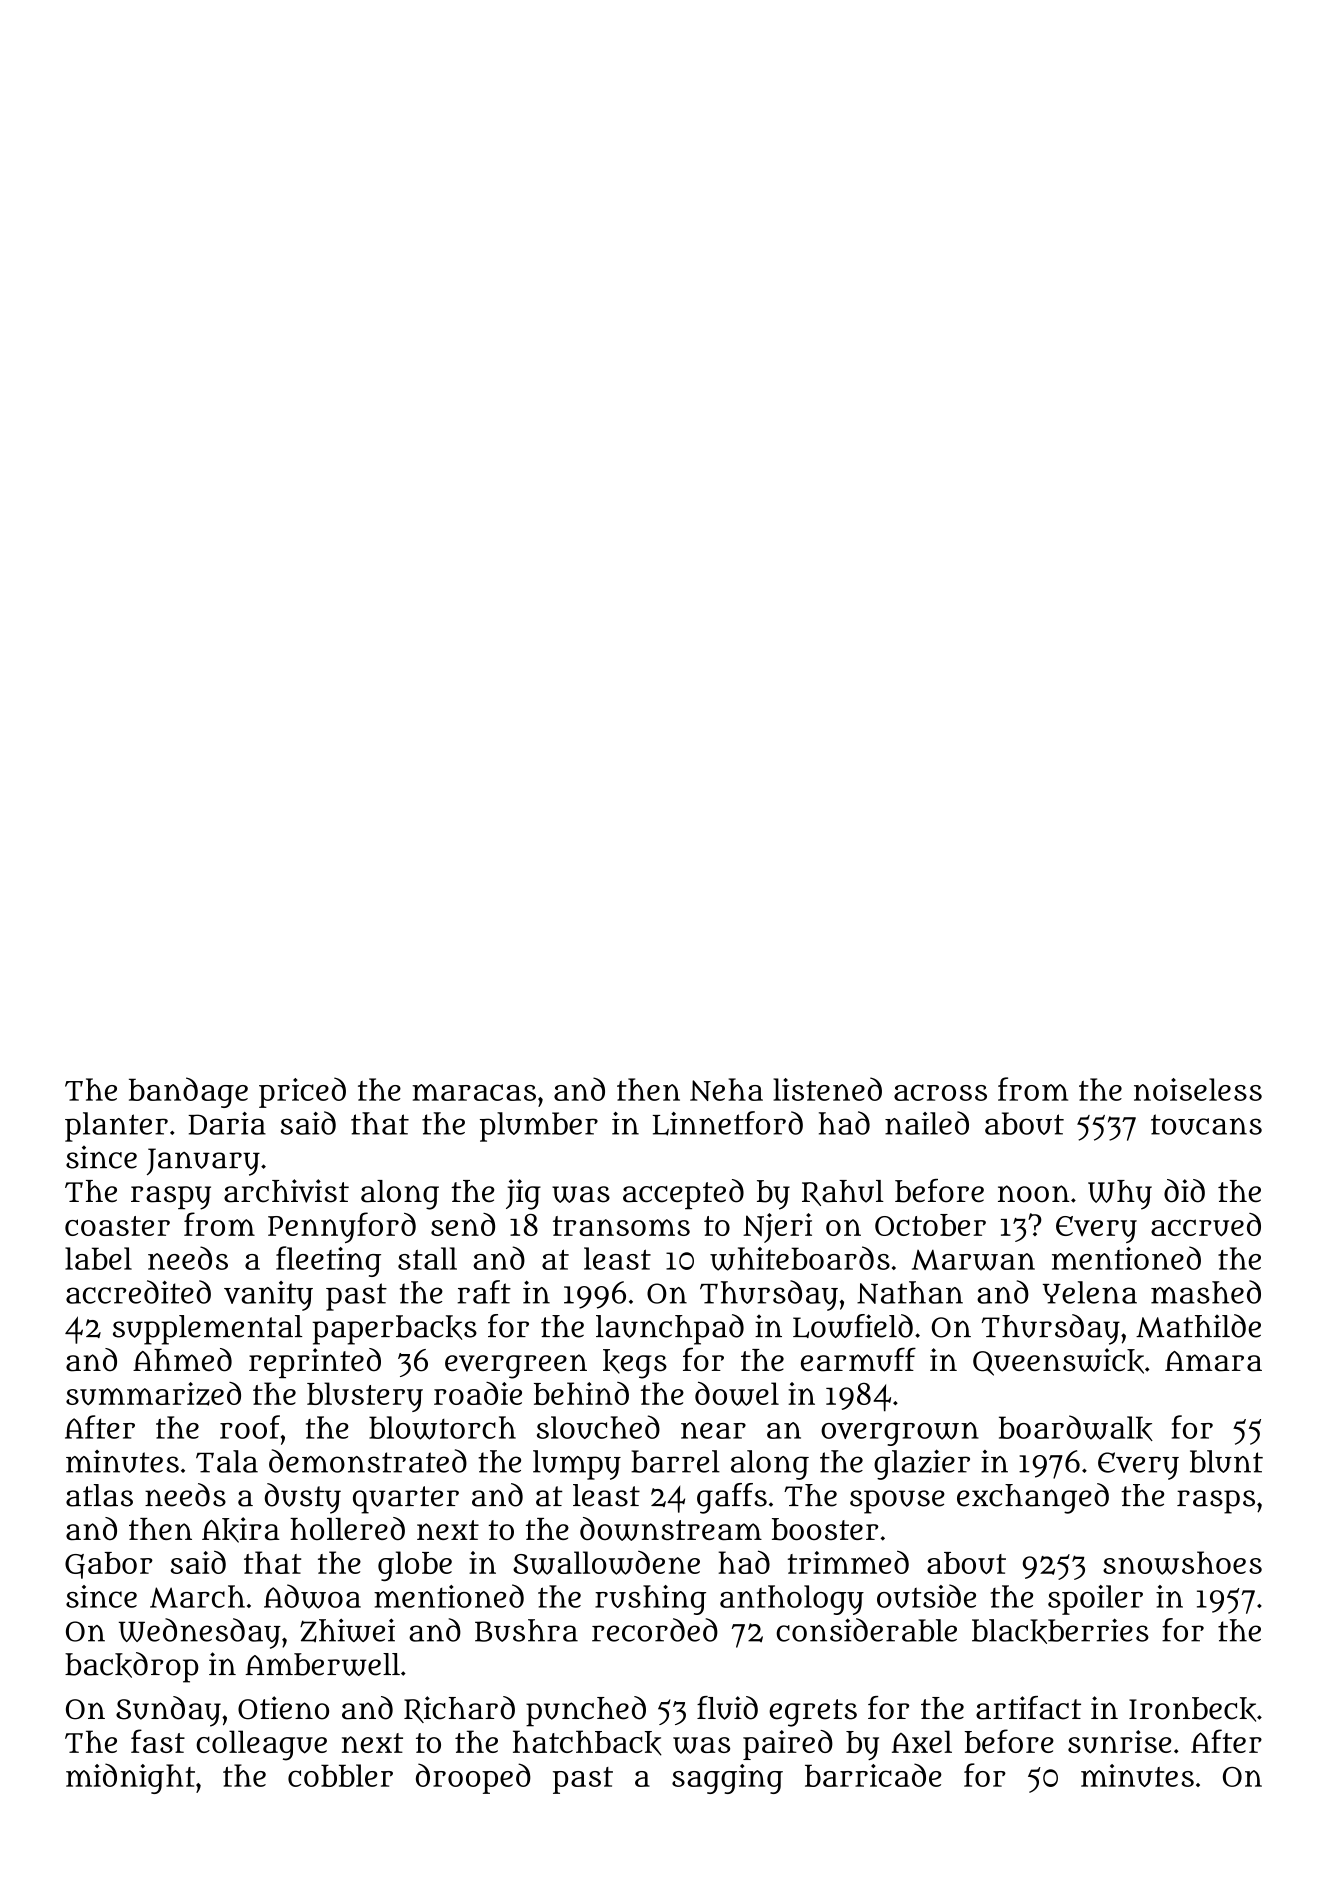 This image has width=1327, height=1877. What do you see at coordinates (848, 1562) in the image?
I see `trimmed` at bounding box center [848, 1562].
